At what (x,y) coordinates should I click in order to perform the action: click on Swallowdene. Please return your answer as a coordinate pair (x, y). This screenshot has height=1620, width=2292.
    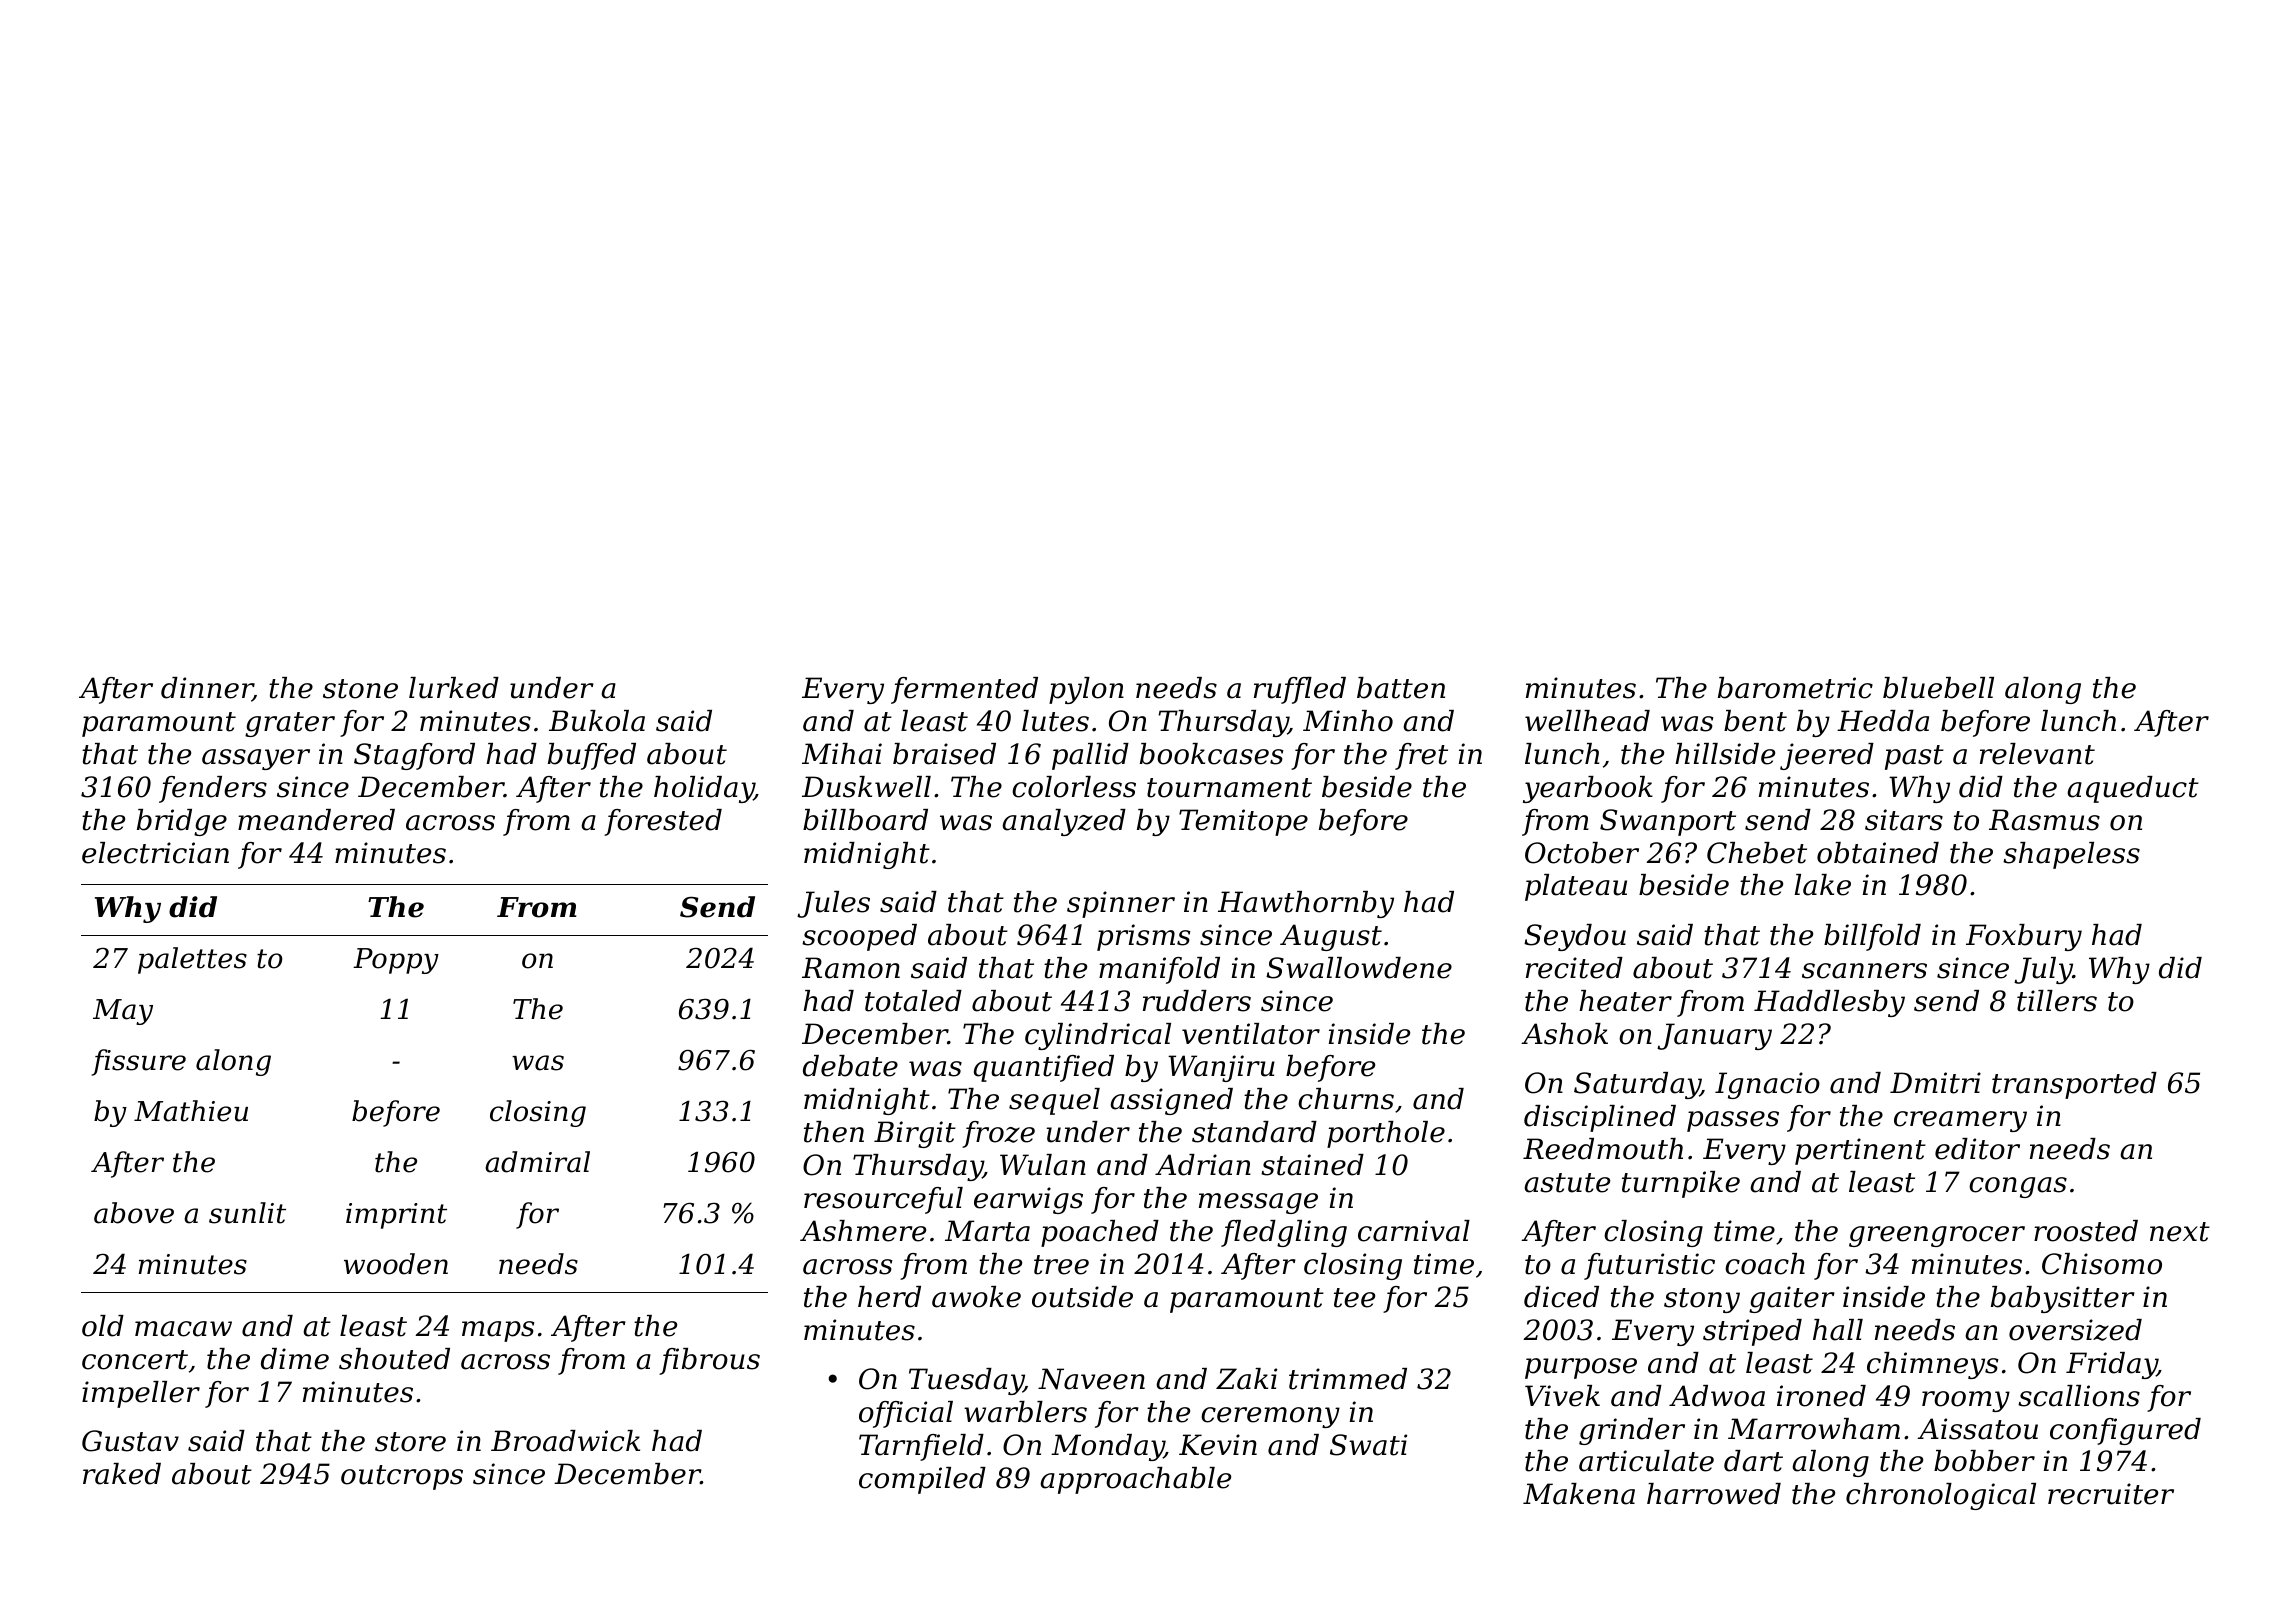
    Looking at the image, I should click on (1359, 968).
